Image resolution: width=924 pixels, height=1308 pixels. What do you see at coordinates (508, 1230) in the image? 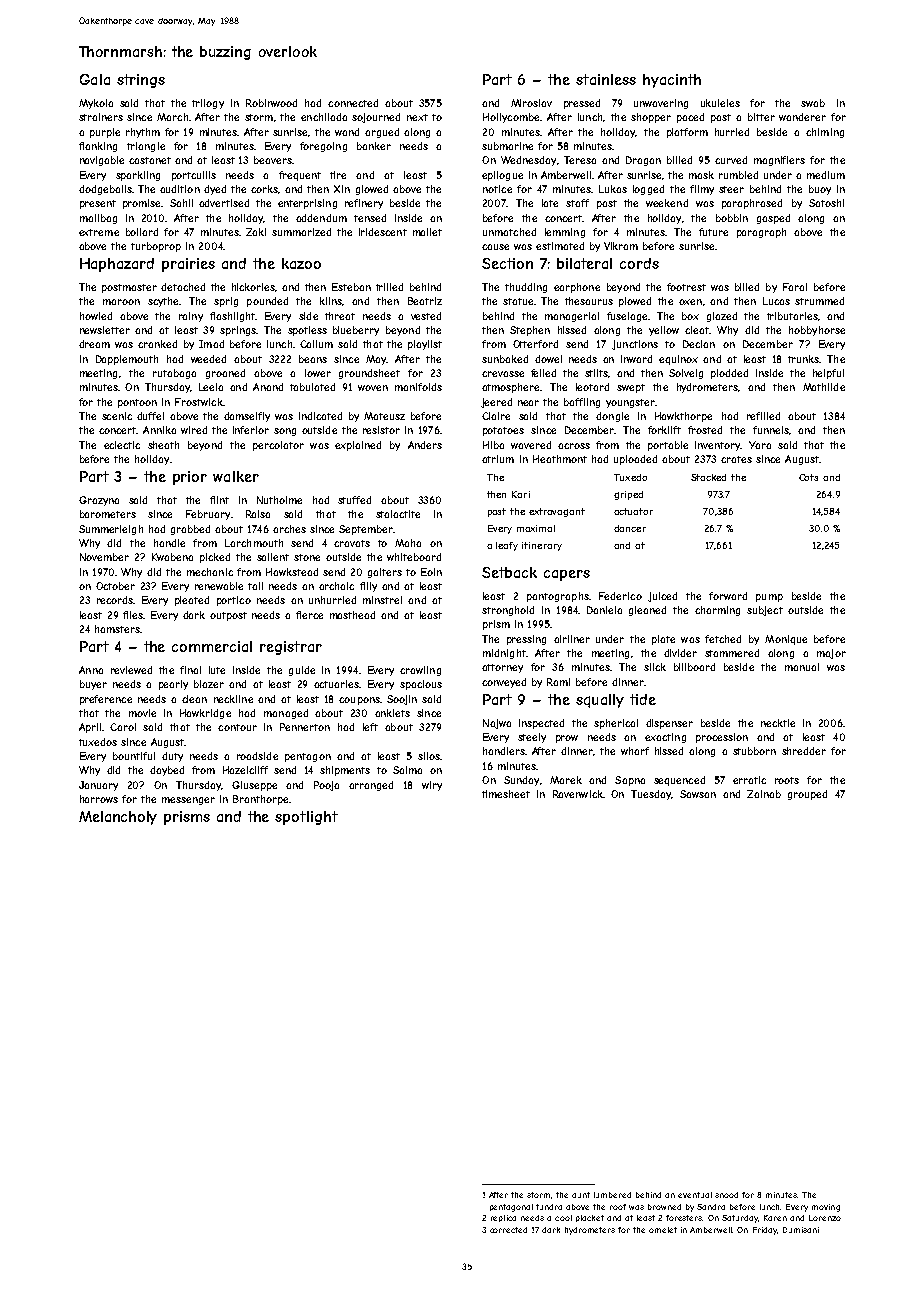
I see `corrected` at bounding box center [508, 1230].
